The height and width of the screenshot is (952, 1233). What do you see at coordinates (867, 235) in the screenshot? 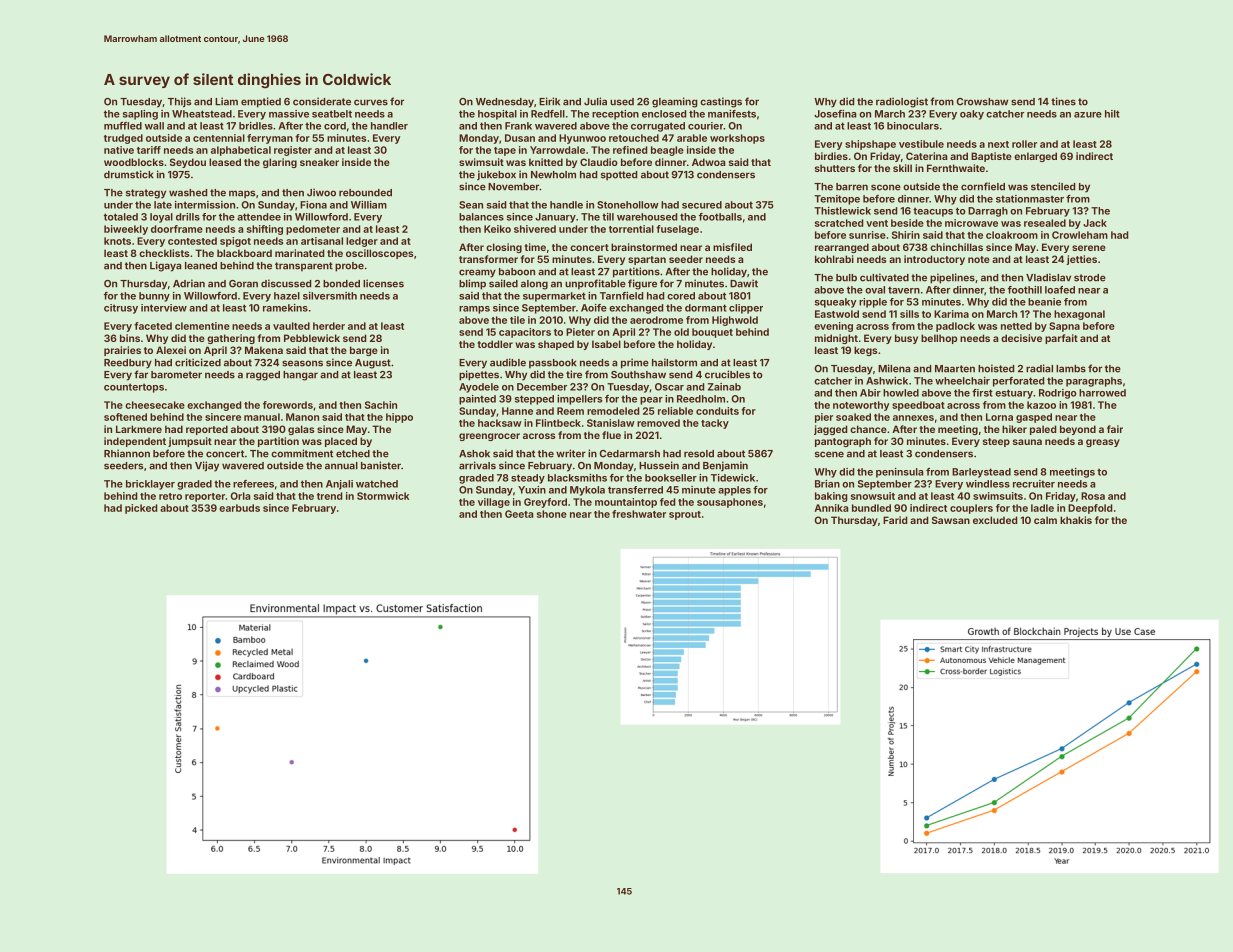
I see `sunrise` at bounding box center [867, 235].
